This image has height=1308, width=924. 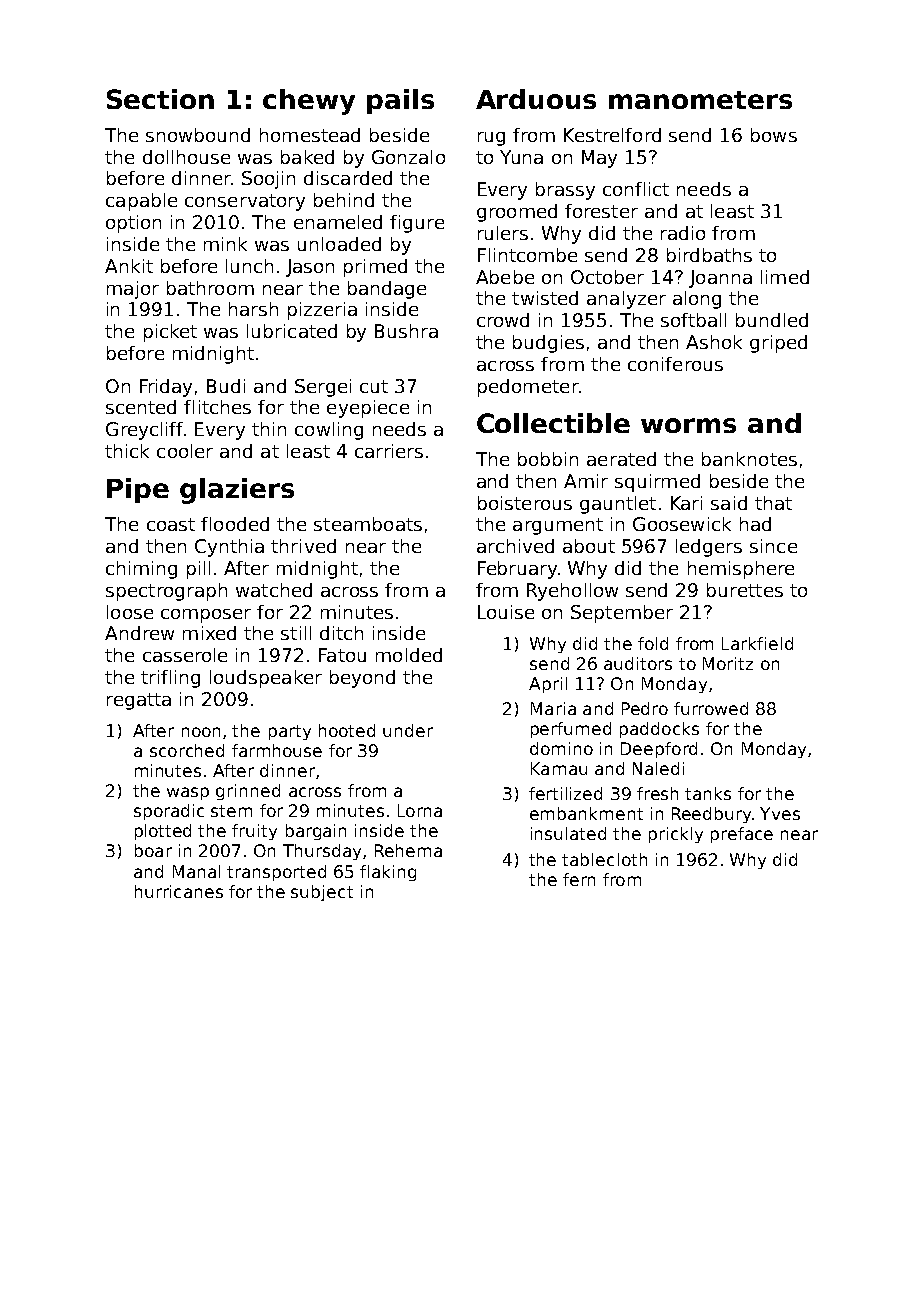 I want to click on April, so click(x=548, y=685).
